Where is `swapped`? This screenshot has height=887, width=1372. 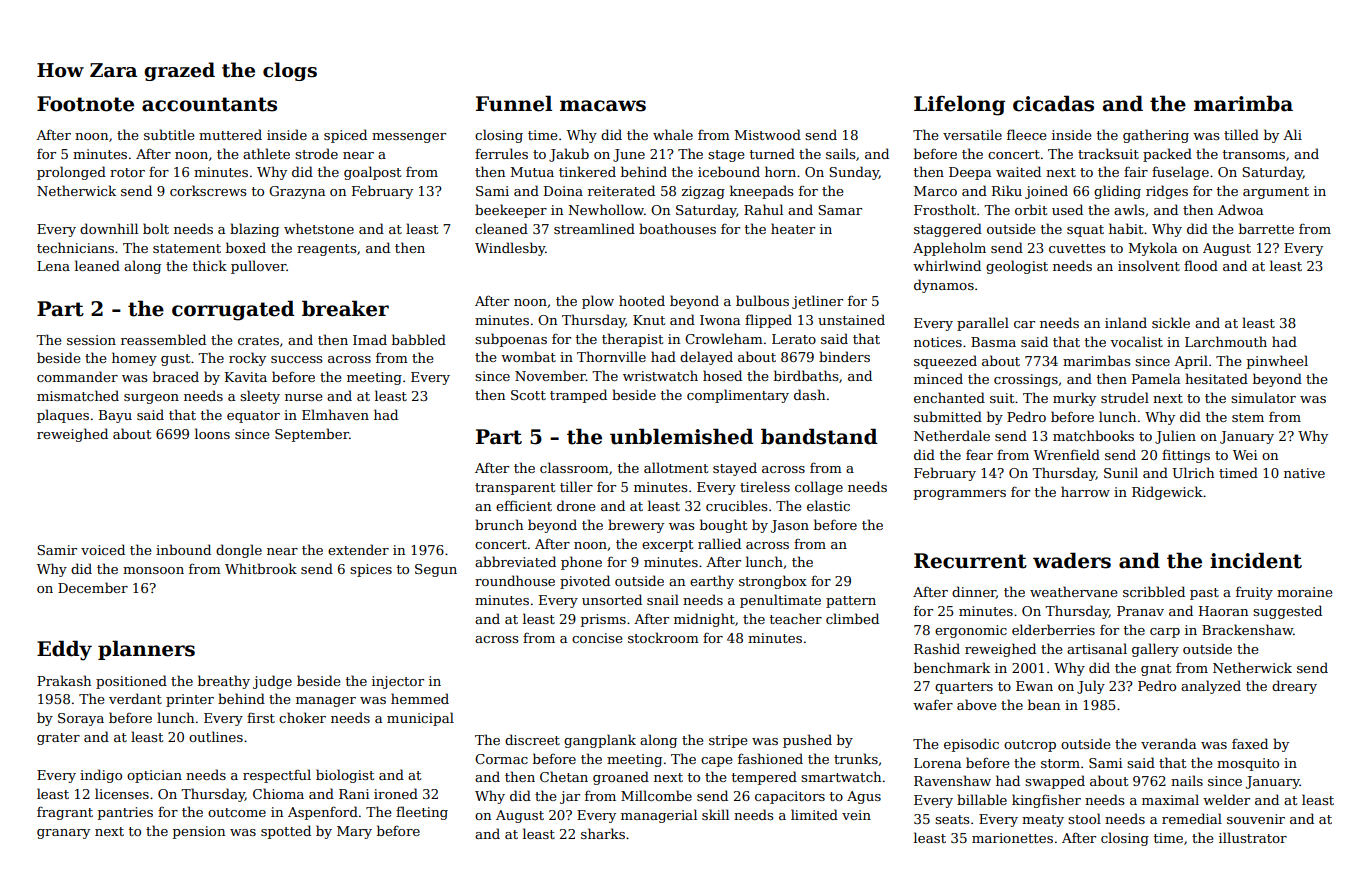 swapped is located at coordinates (1055, 782).
